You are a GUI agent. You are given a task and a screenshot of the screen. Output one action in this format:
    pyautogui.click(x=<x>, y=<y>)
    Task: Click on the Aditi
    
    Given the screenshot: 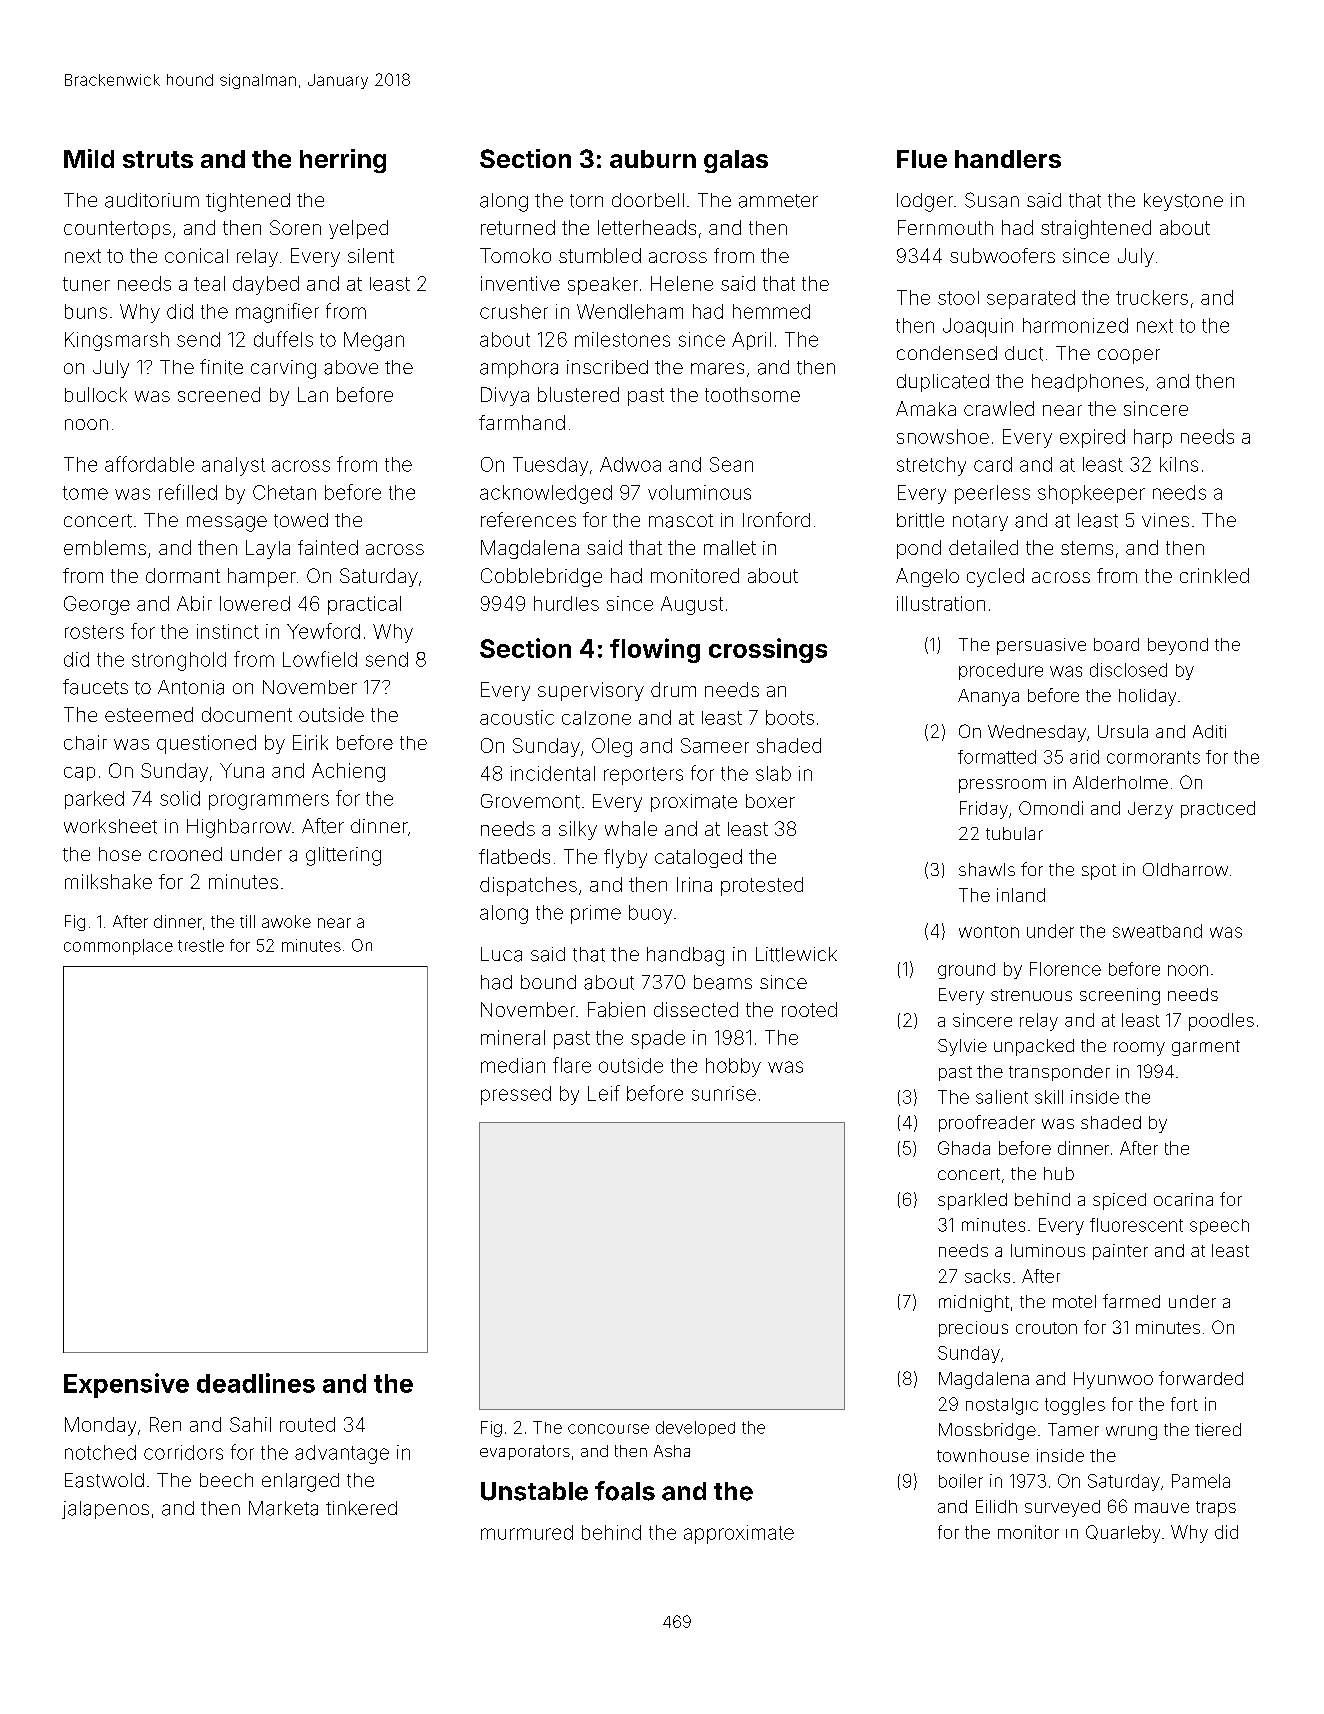 What is the action you would take?
    pyautogui.click(x=1209, y=731)
